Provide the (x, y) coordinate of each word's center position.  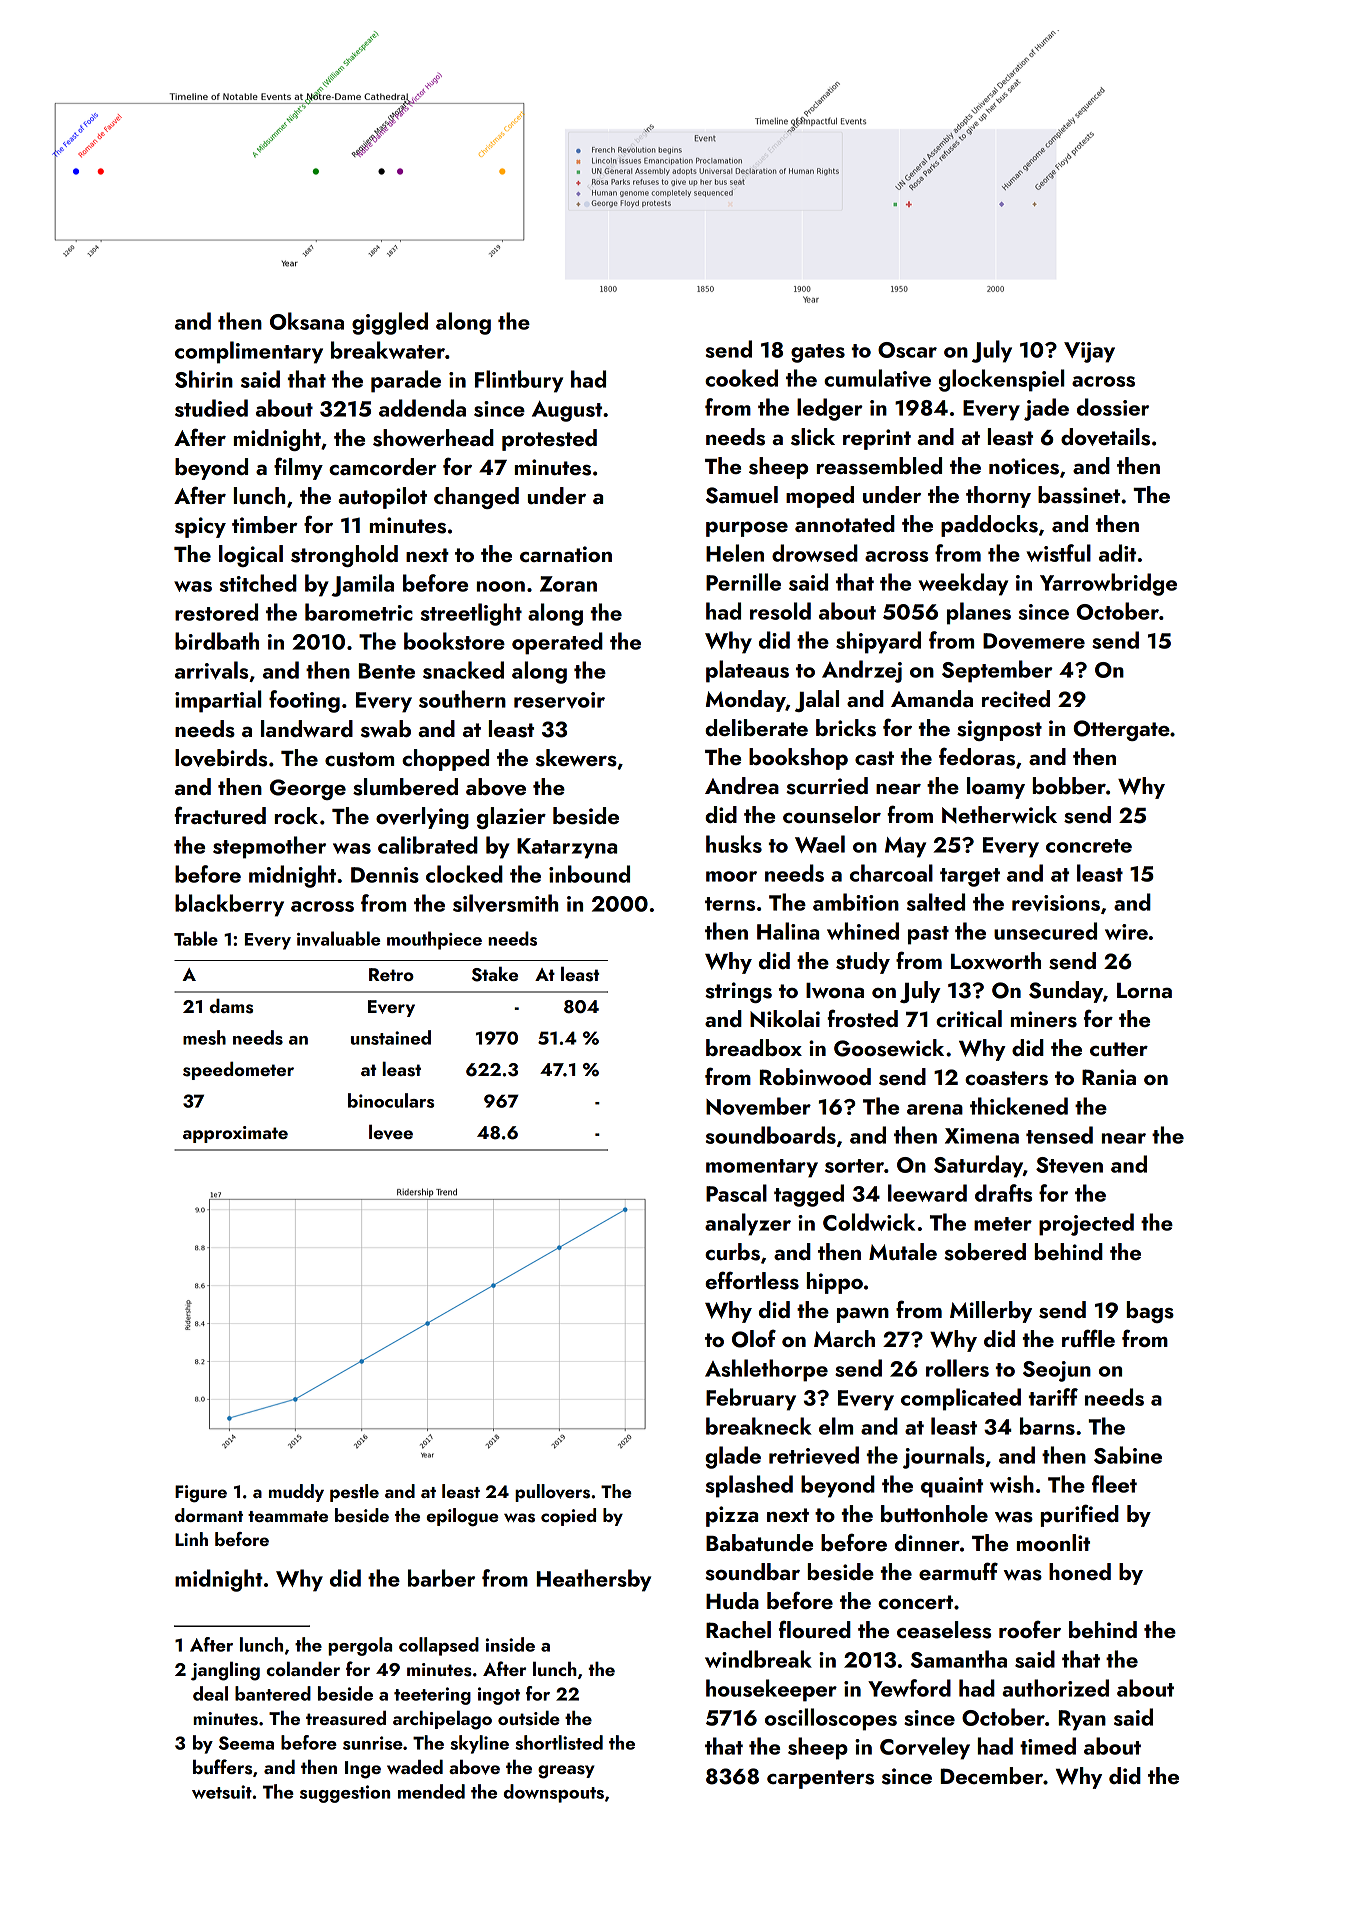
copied (568, 1517)
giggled (390, 323)
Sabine (1128, 1455)
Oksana (307, 321)
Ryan (1082, 1720)
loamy (996, 788)
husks (734, 844)
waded (415, 1766)
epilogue (462, 1517)
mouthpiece (434, 940)
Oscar (907, 350)
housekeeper (771, 1690)
